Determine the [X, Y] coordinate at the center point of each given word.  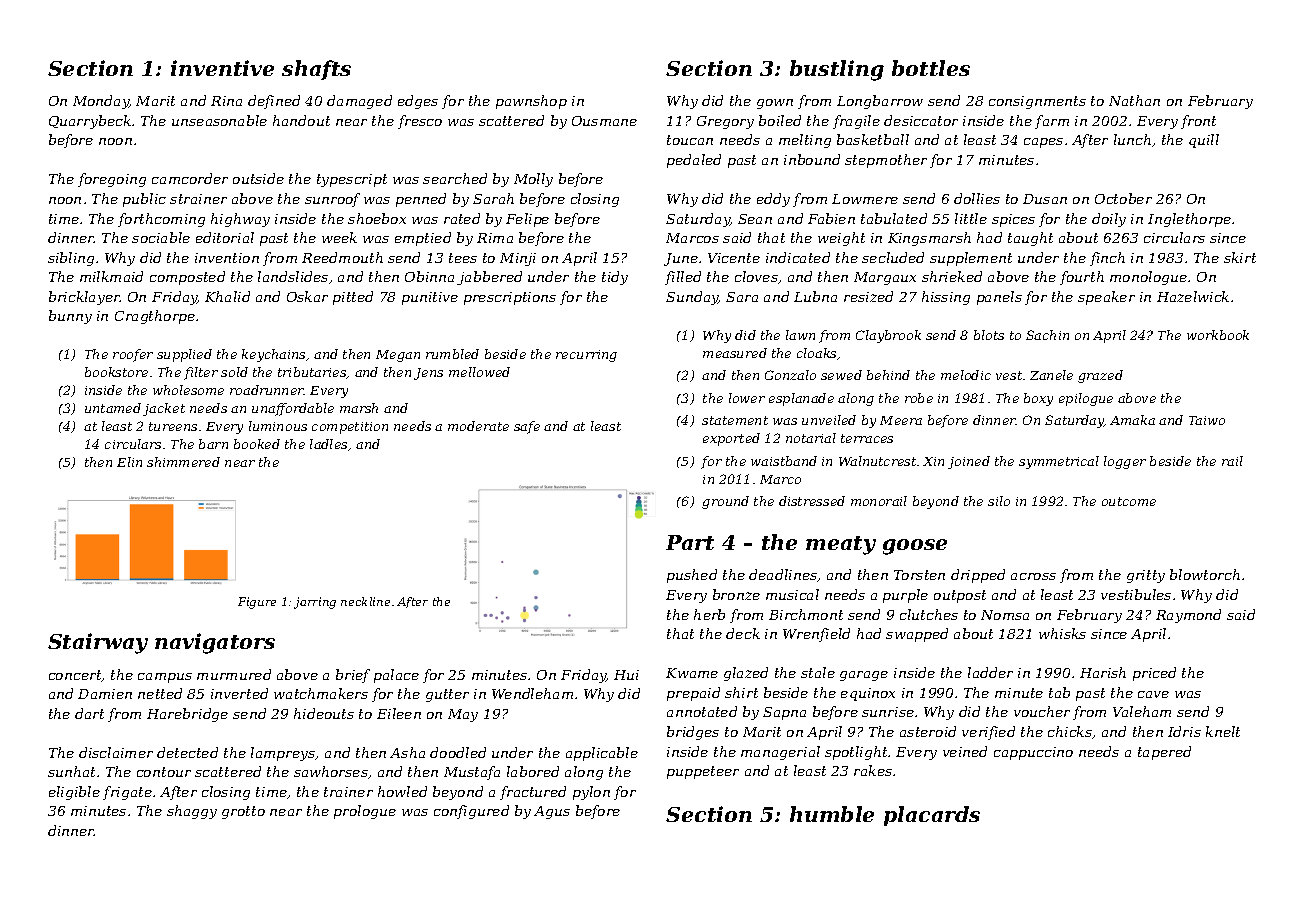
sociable [161, 237]
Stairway [98, 643]
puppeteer [703, 772]
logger [1125, 462]
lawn [800, 335]
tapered [1164, 753]
